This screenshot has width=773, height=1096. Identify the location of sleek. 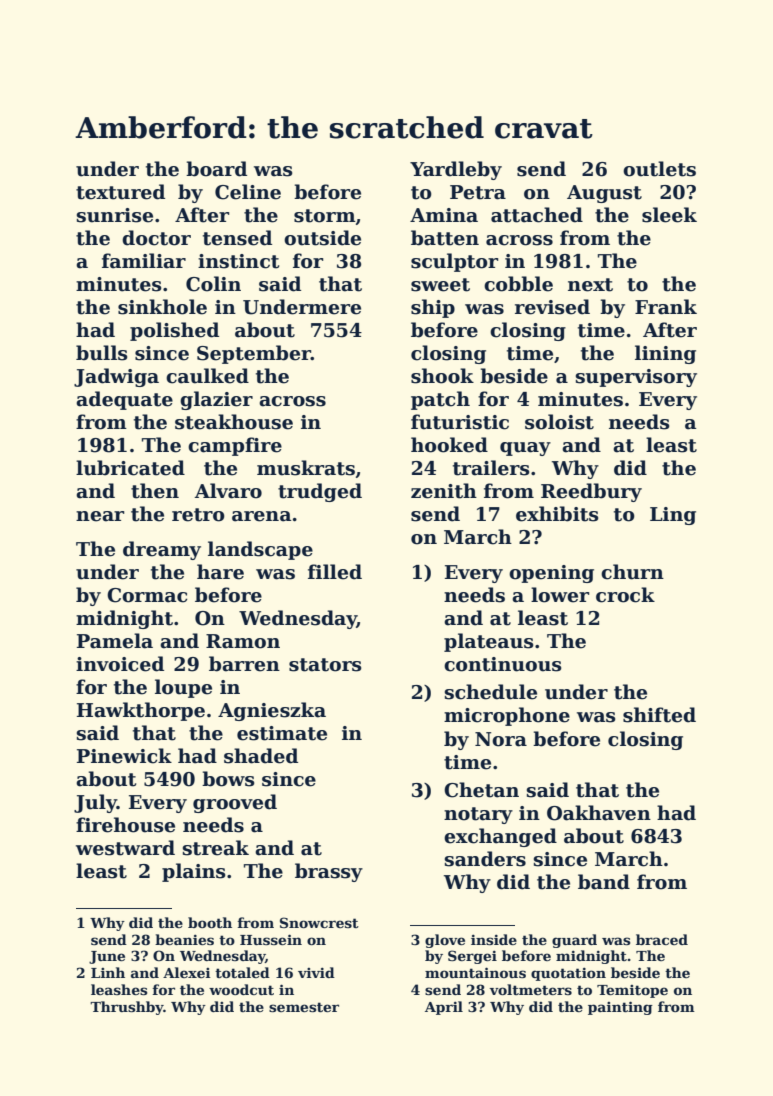
(669, 215).
